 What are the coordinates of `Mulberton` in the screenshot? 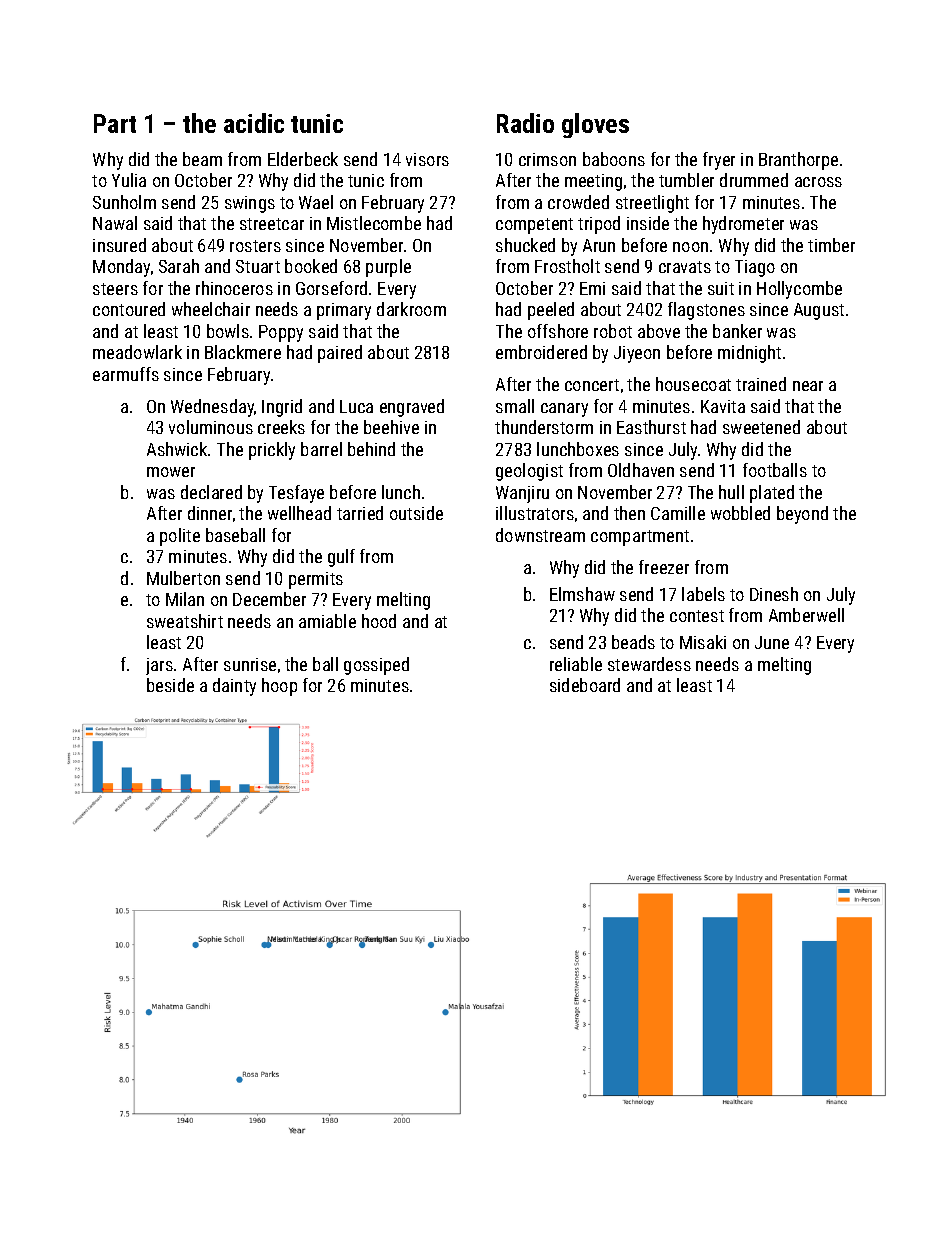 It's located at (183, 578).
